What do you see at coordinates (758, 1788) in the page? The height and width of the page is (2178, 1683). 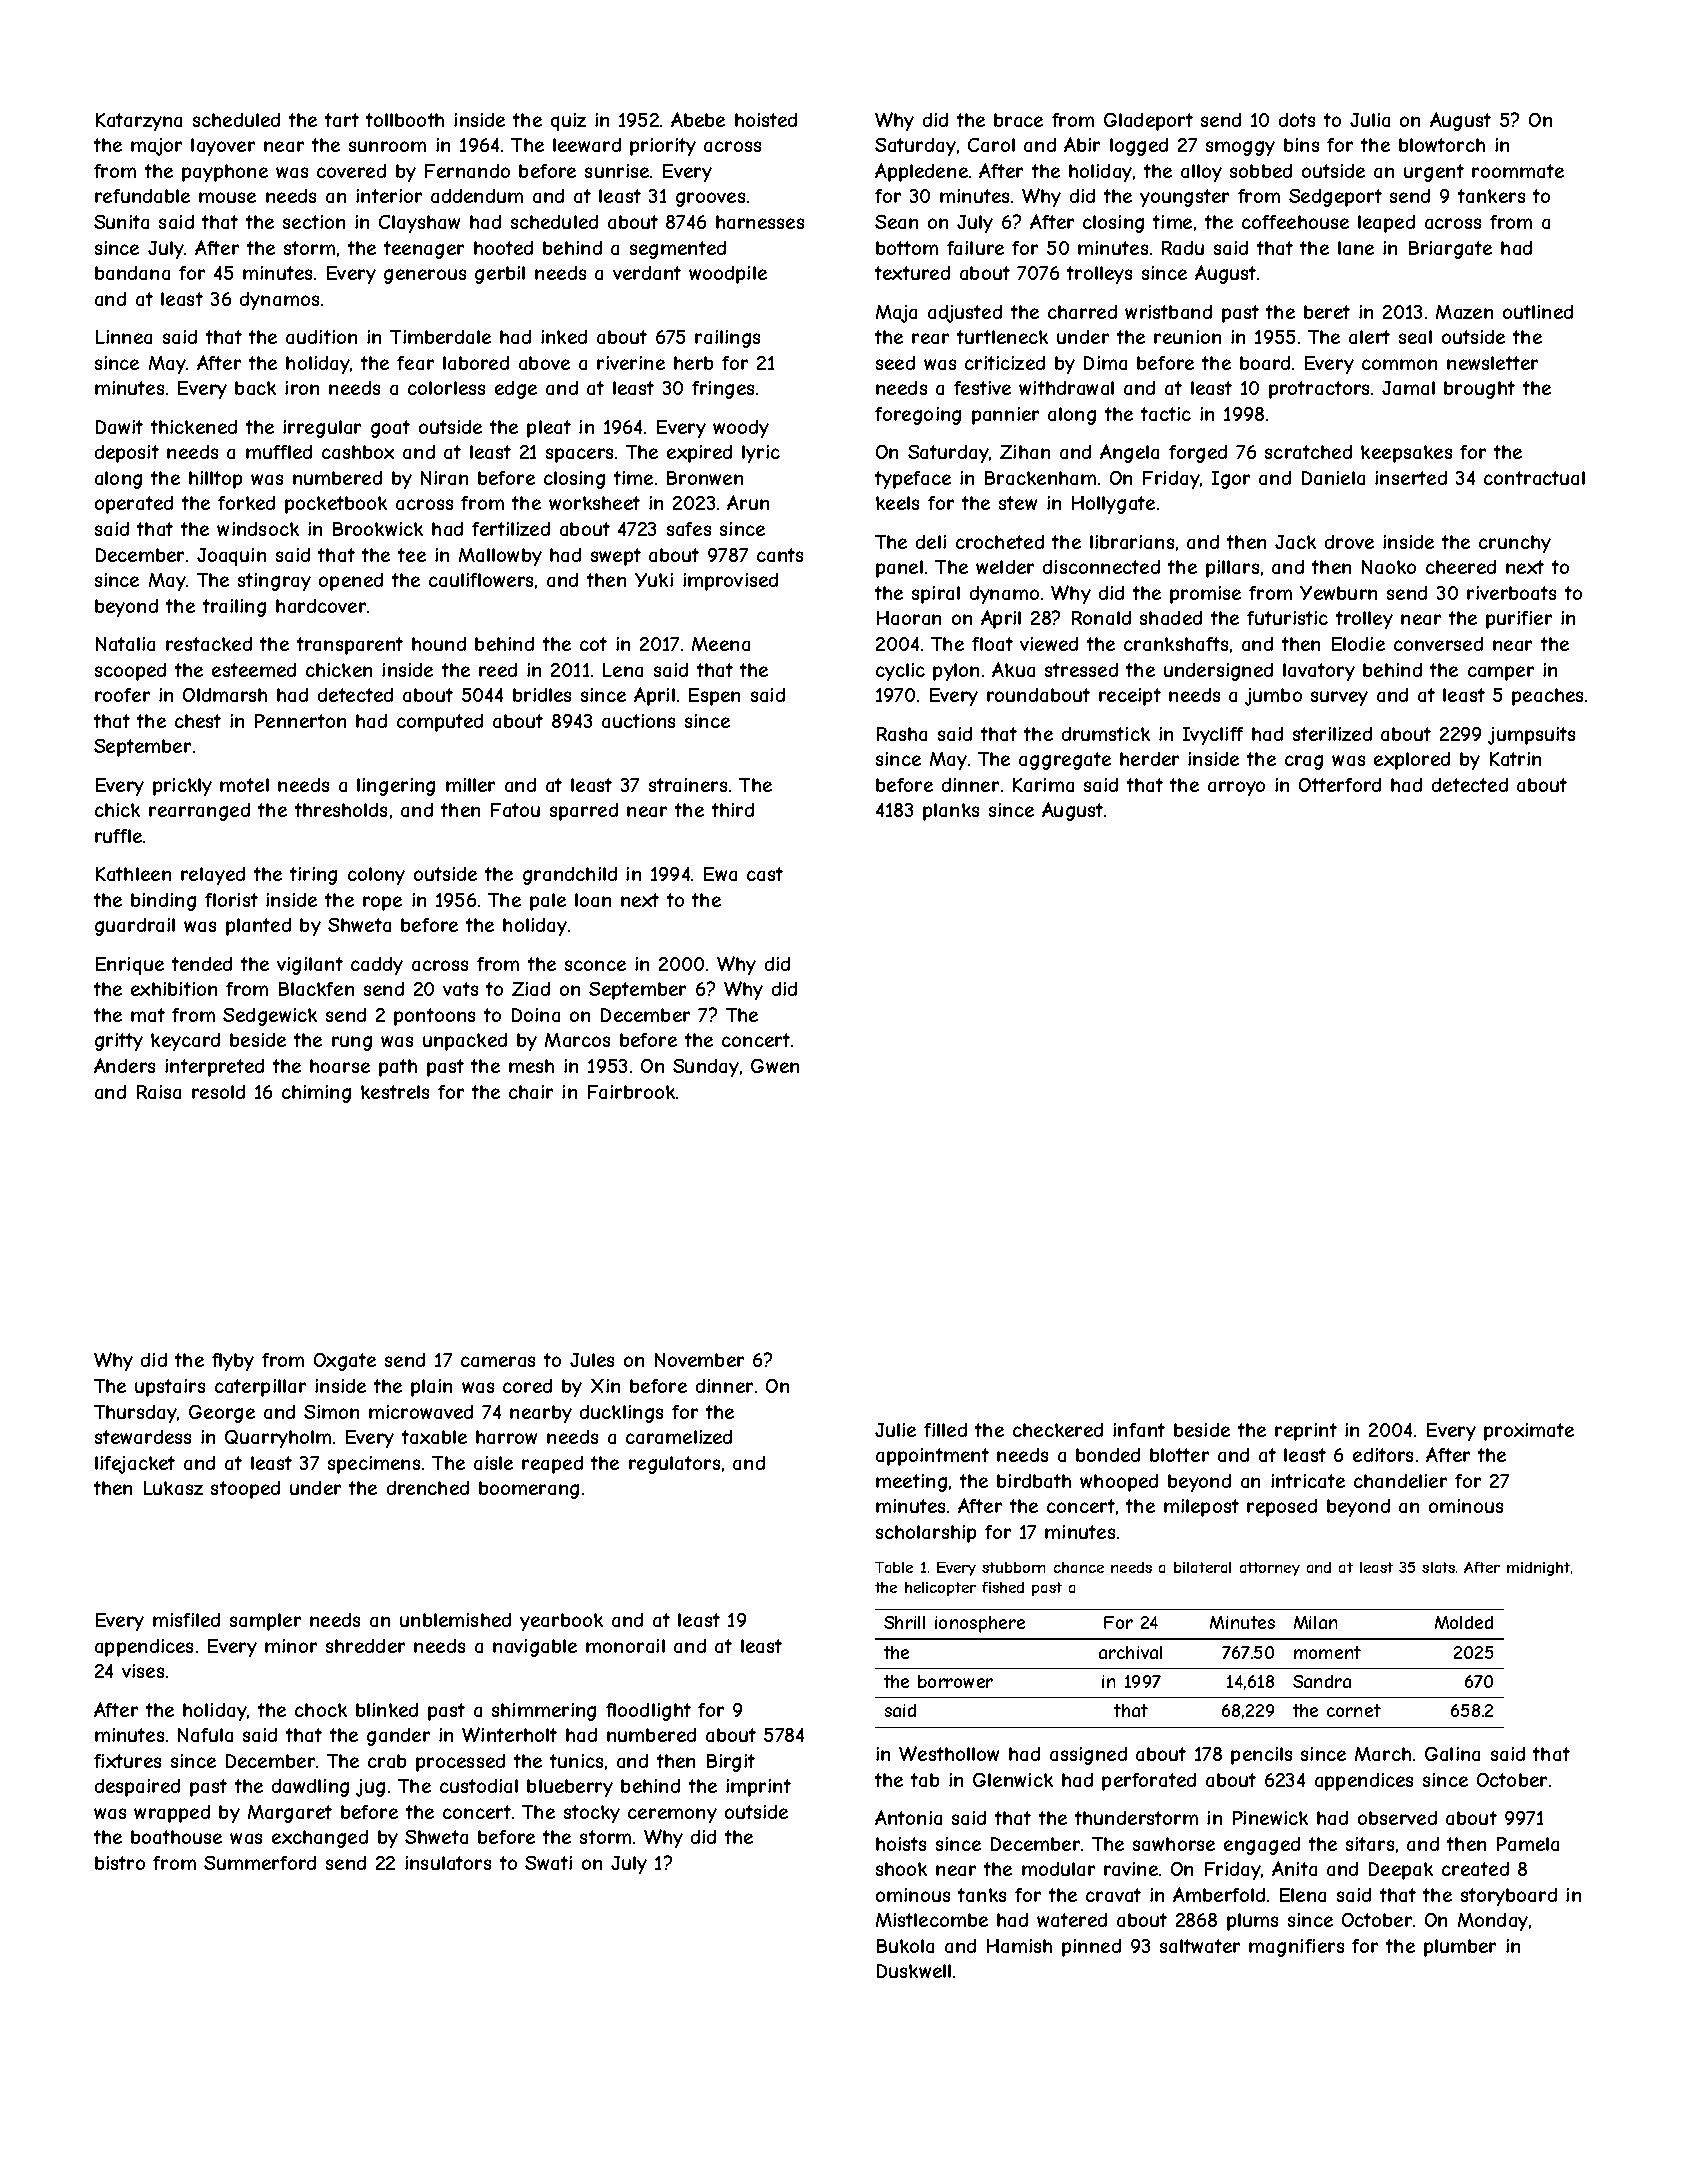 I see `imprint` at bounding box center [758, 1788].
